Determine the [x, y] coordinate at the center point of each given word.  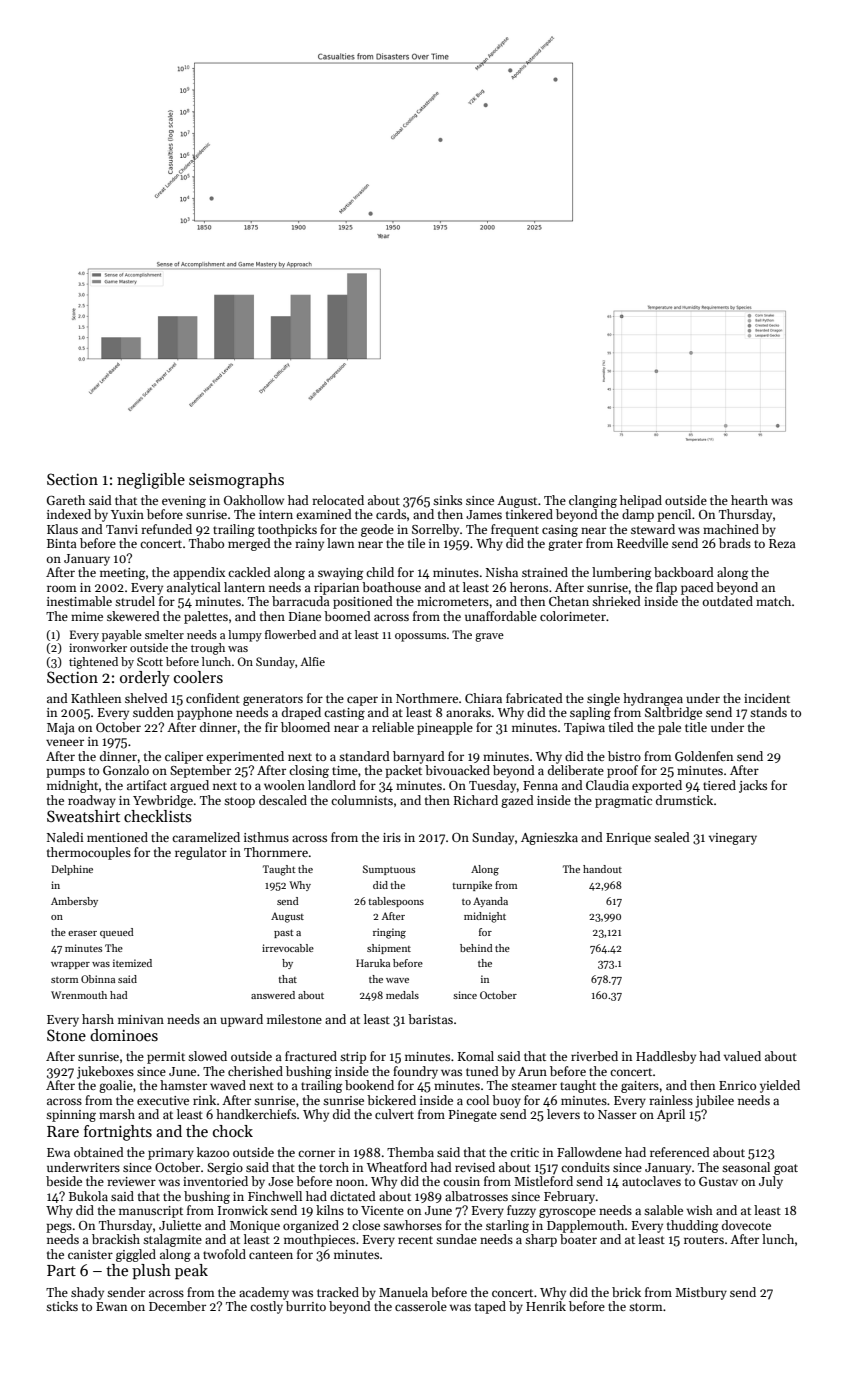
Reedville [642, 543]
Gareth [66, 500]
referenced [680, 1152]
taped [490, 1307]
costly [266, 1307]
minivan [141, 1019]
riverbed [594, 1056]
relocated [338, 500]
